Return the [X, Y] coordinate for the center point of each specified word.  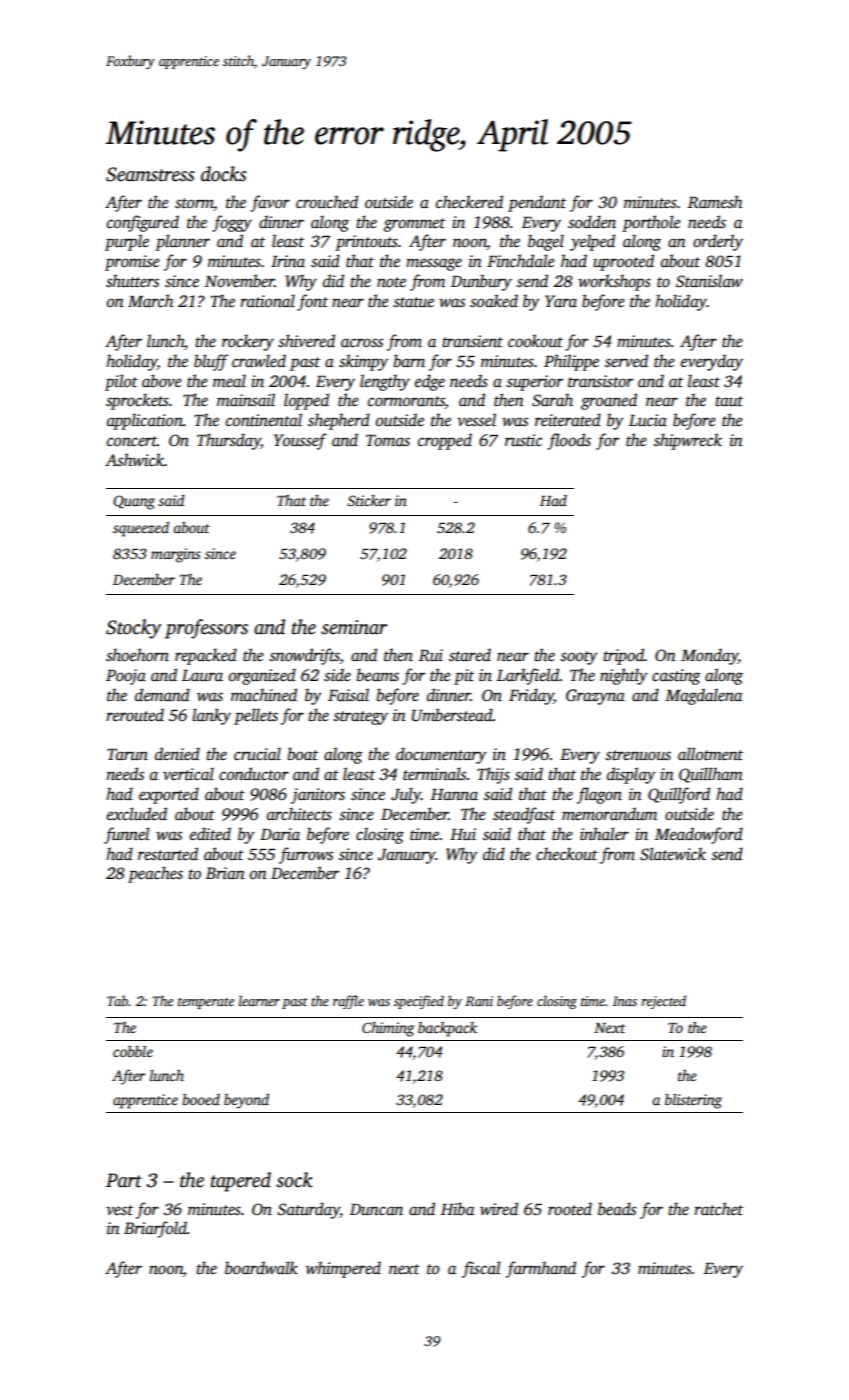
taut [729, 401]
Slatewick [673, 854]
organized [262, 676]
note [391, 282]
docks [224, 174]
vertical [188, 774]
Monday [709, 656]
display [631, 775]
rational [267, 301]
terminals [434, 774]
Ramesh [715, 202]
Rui [431, 655]
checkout [567, 854]
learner [259, 1000]
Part [124, 1180]
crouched [327, 202]
